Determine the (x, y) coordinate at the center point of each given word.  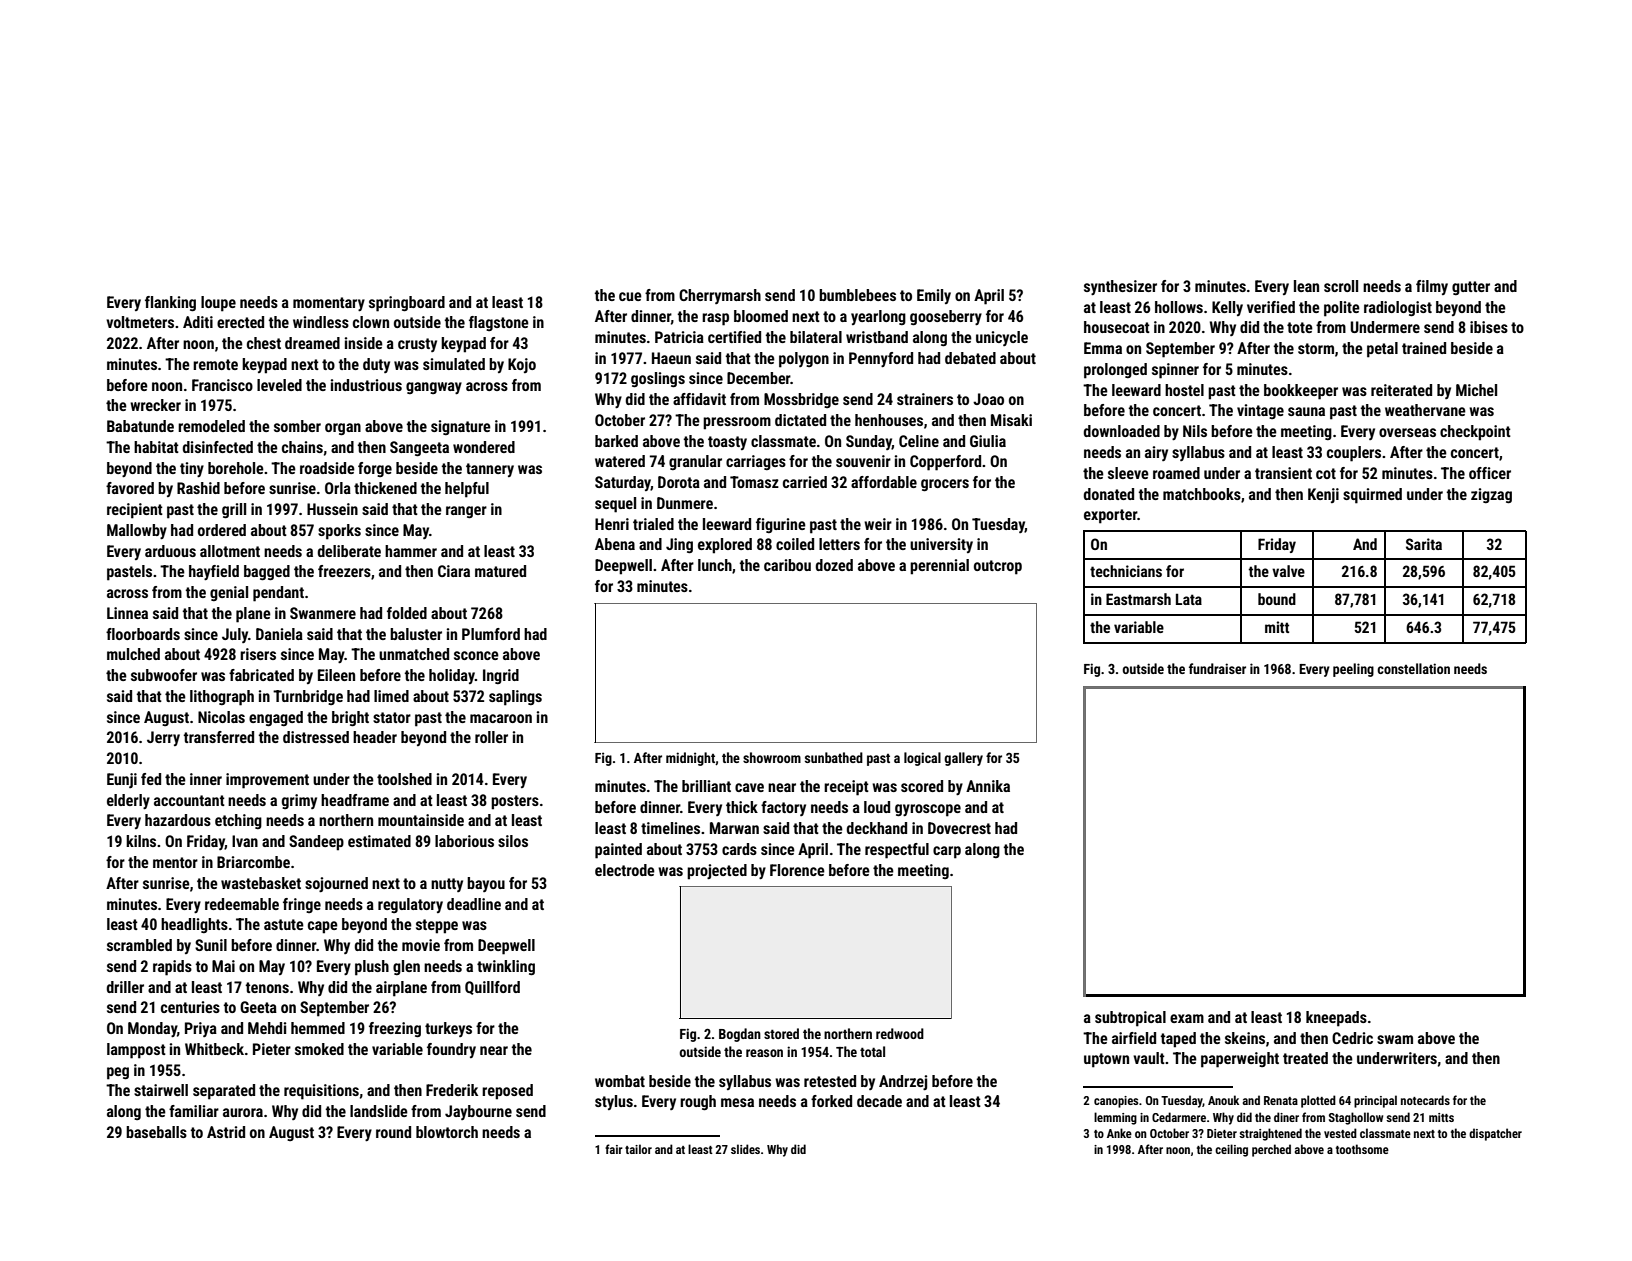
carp (947, 852)
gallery (963, 759)
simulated (454, 364)
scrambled (139, 945)
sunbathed (834, 757)
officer (1490, 473)
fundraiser (1217, 668)
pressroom (737, 423)
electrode (625, 870)
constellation (1413, 668)
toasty (727, 443)
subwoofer (164, 675)
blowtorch (447, 1132)
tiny (192, 469)
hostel (1184, 390)
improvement (267, 781)
